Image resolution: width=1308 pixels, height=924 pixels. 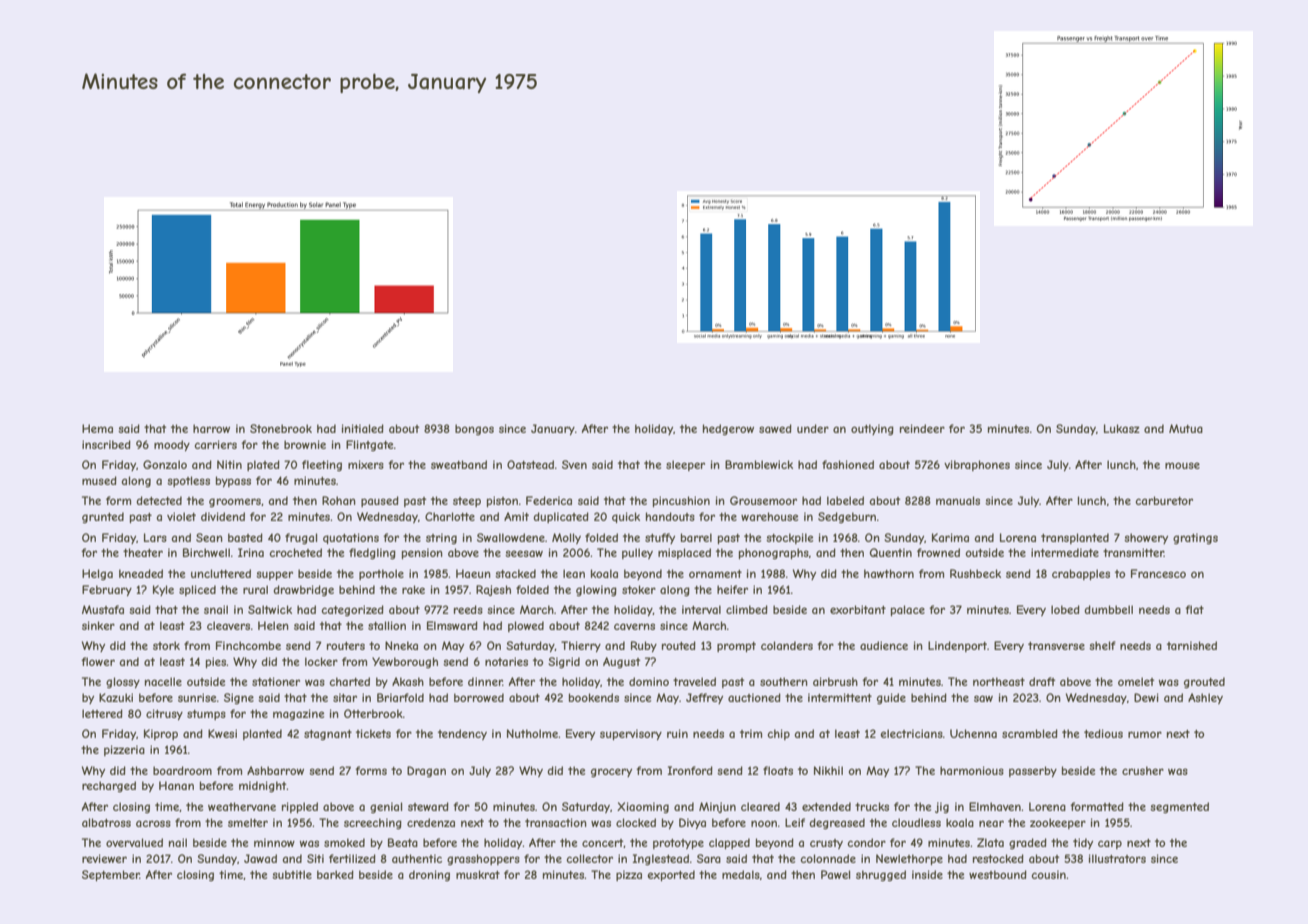 I want to click on bongos, so click(x=474, y=429).
